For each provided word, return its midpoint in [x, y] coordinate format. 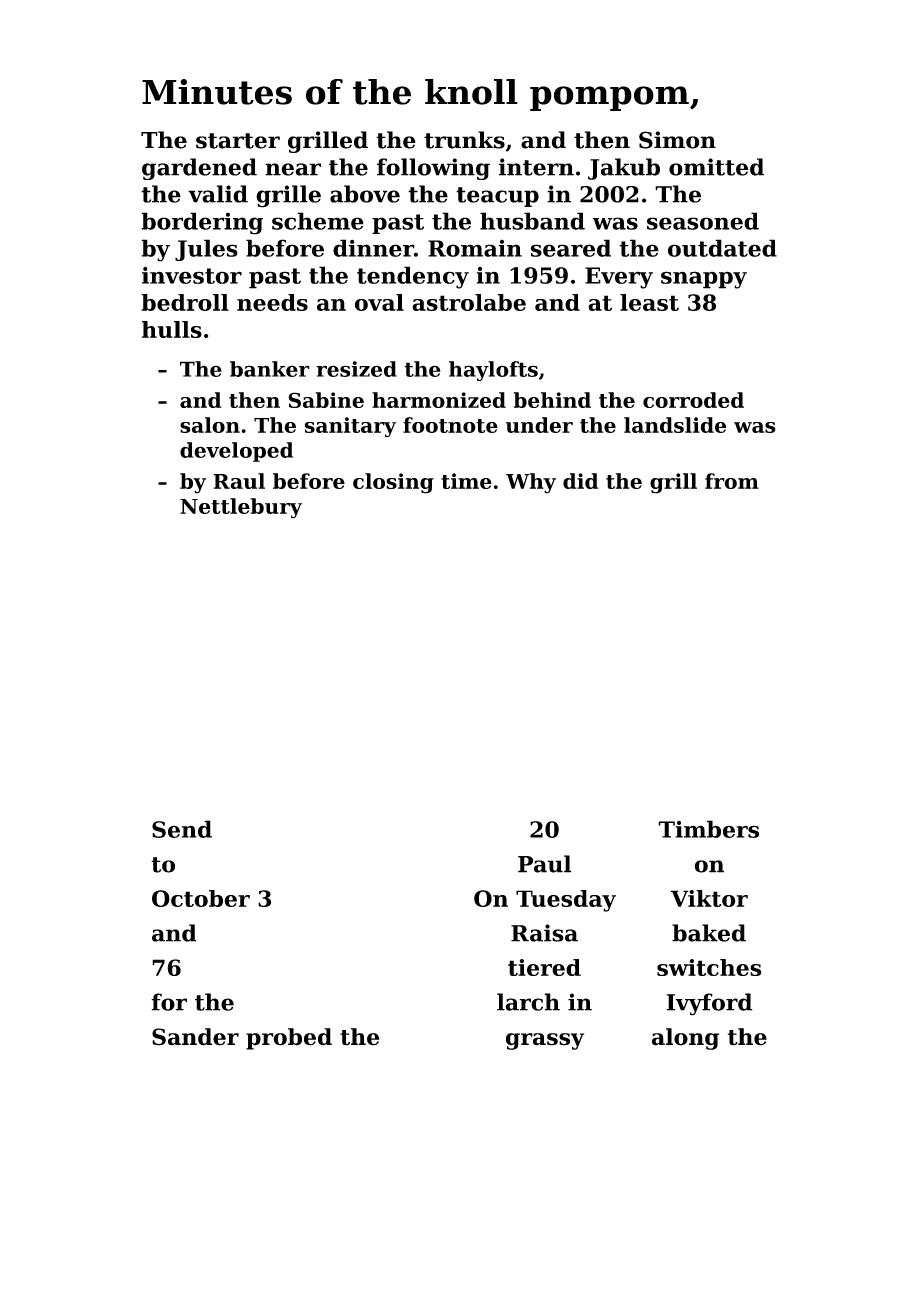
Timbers [708, 829]
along [685, 1039]
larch [528, 1002]
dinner [373, 248]
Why [531, 483]
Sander [195, 1037]
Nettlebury [241, 508]
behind [552, 400]
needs [272, 302]
